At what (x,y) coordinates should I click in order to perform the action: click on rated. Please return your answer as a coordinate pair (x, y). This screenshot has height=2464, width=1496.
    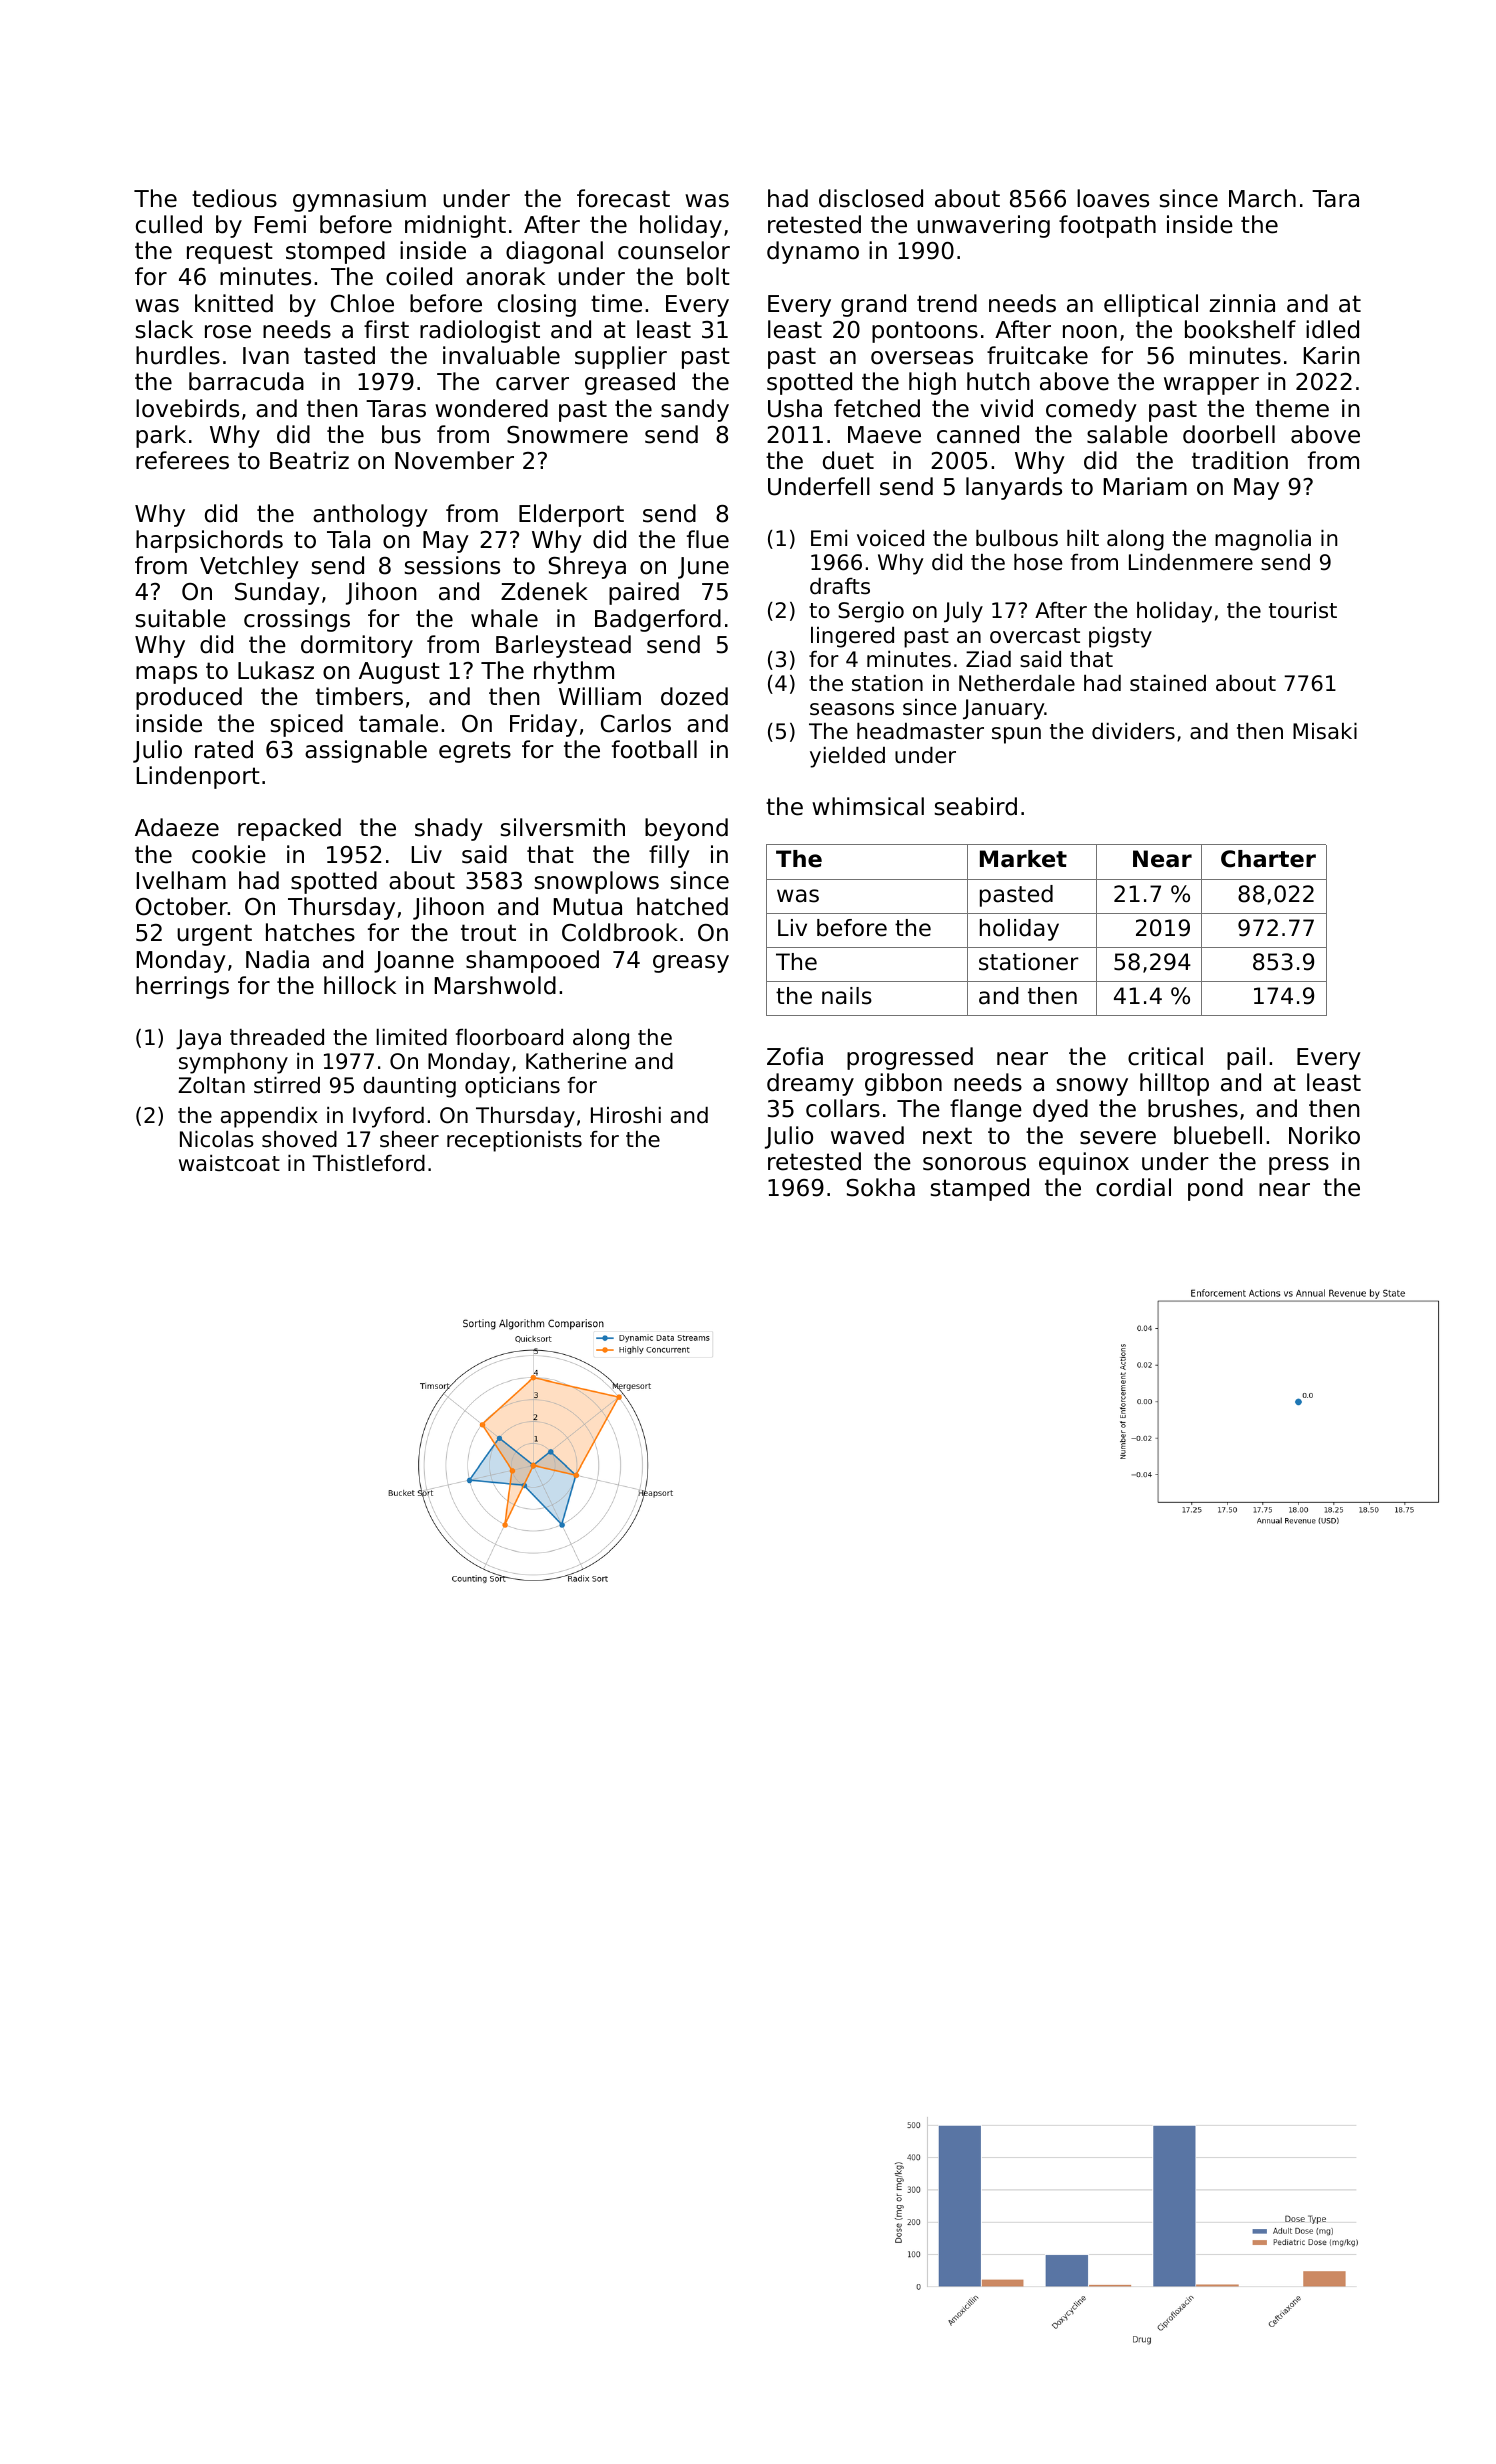
    Looking at the image, I should click on (224, 749).
